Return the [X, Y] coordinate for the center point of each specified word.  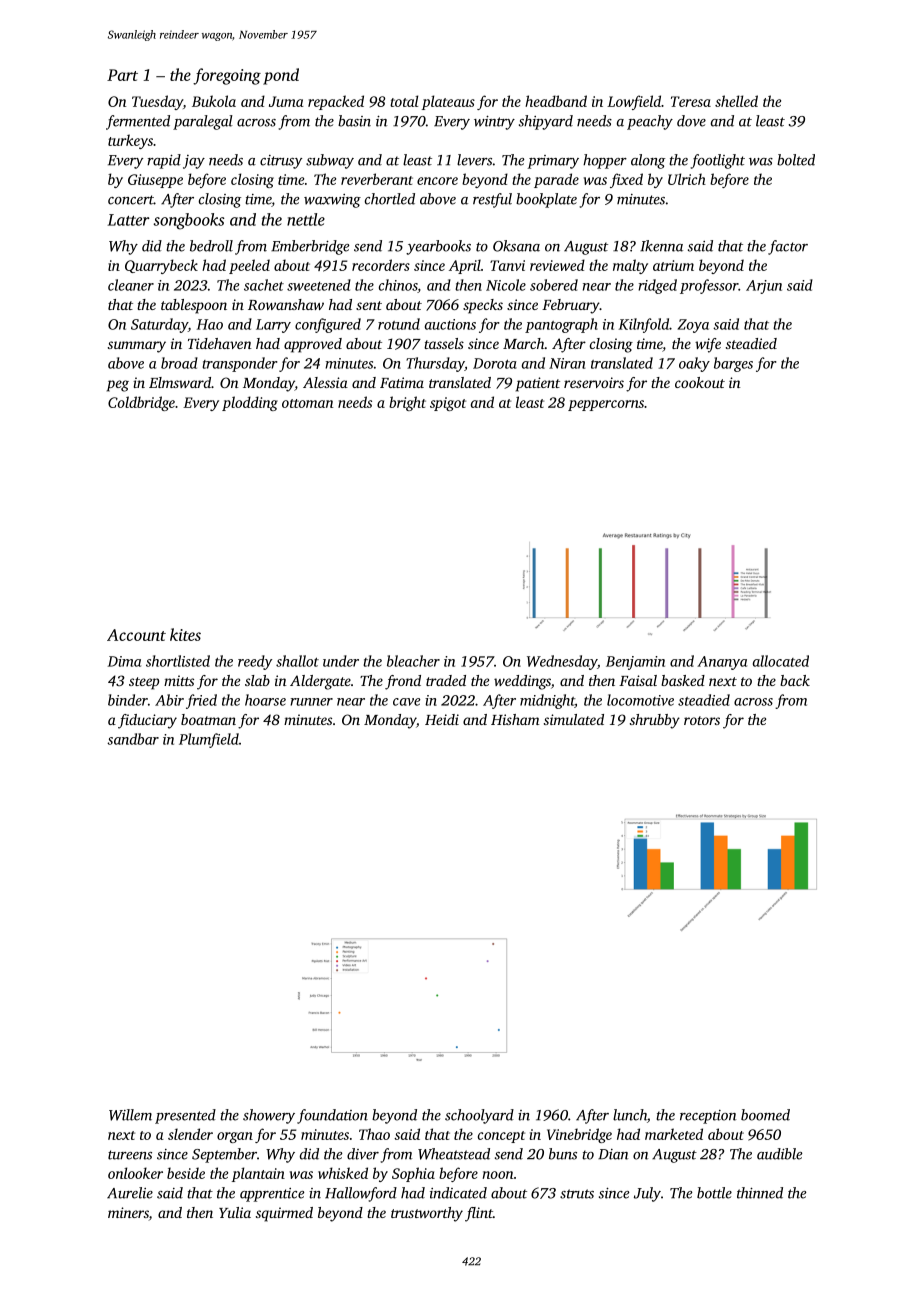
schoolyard [479, 1116]
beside [186, 1173]
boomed [765, 1115]
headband [556, 101]
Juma [286, 101]
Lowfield [634, 102]
